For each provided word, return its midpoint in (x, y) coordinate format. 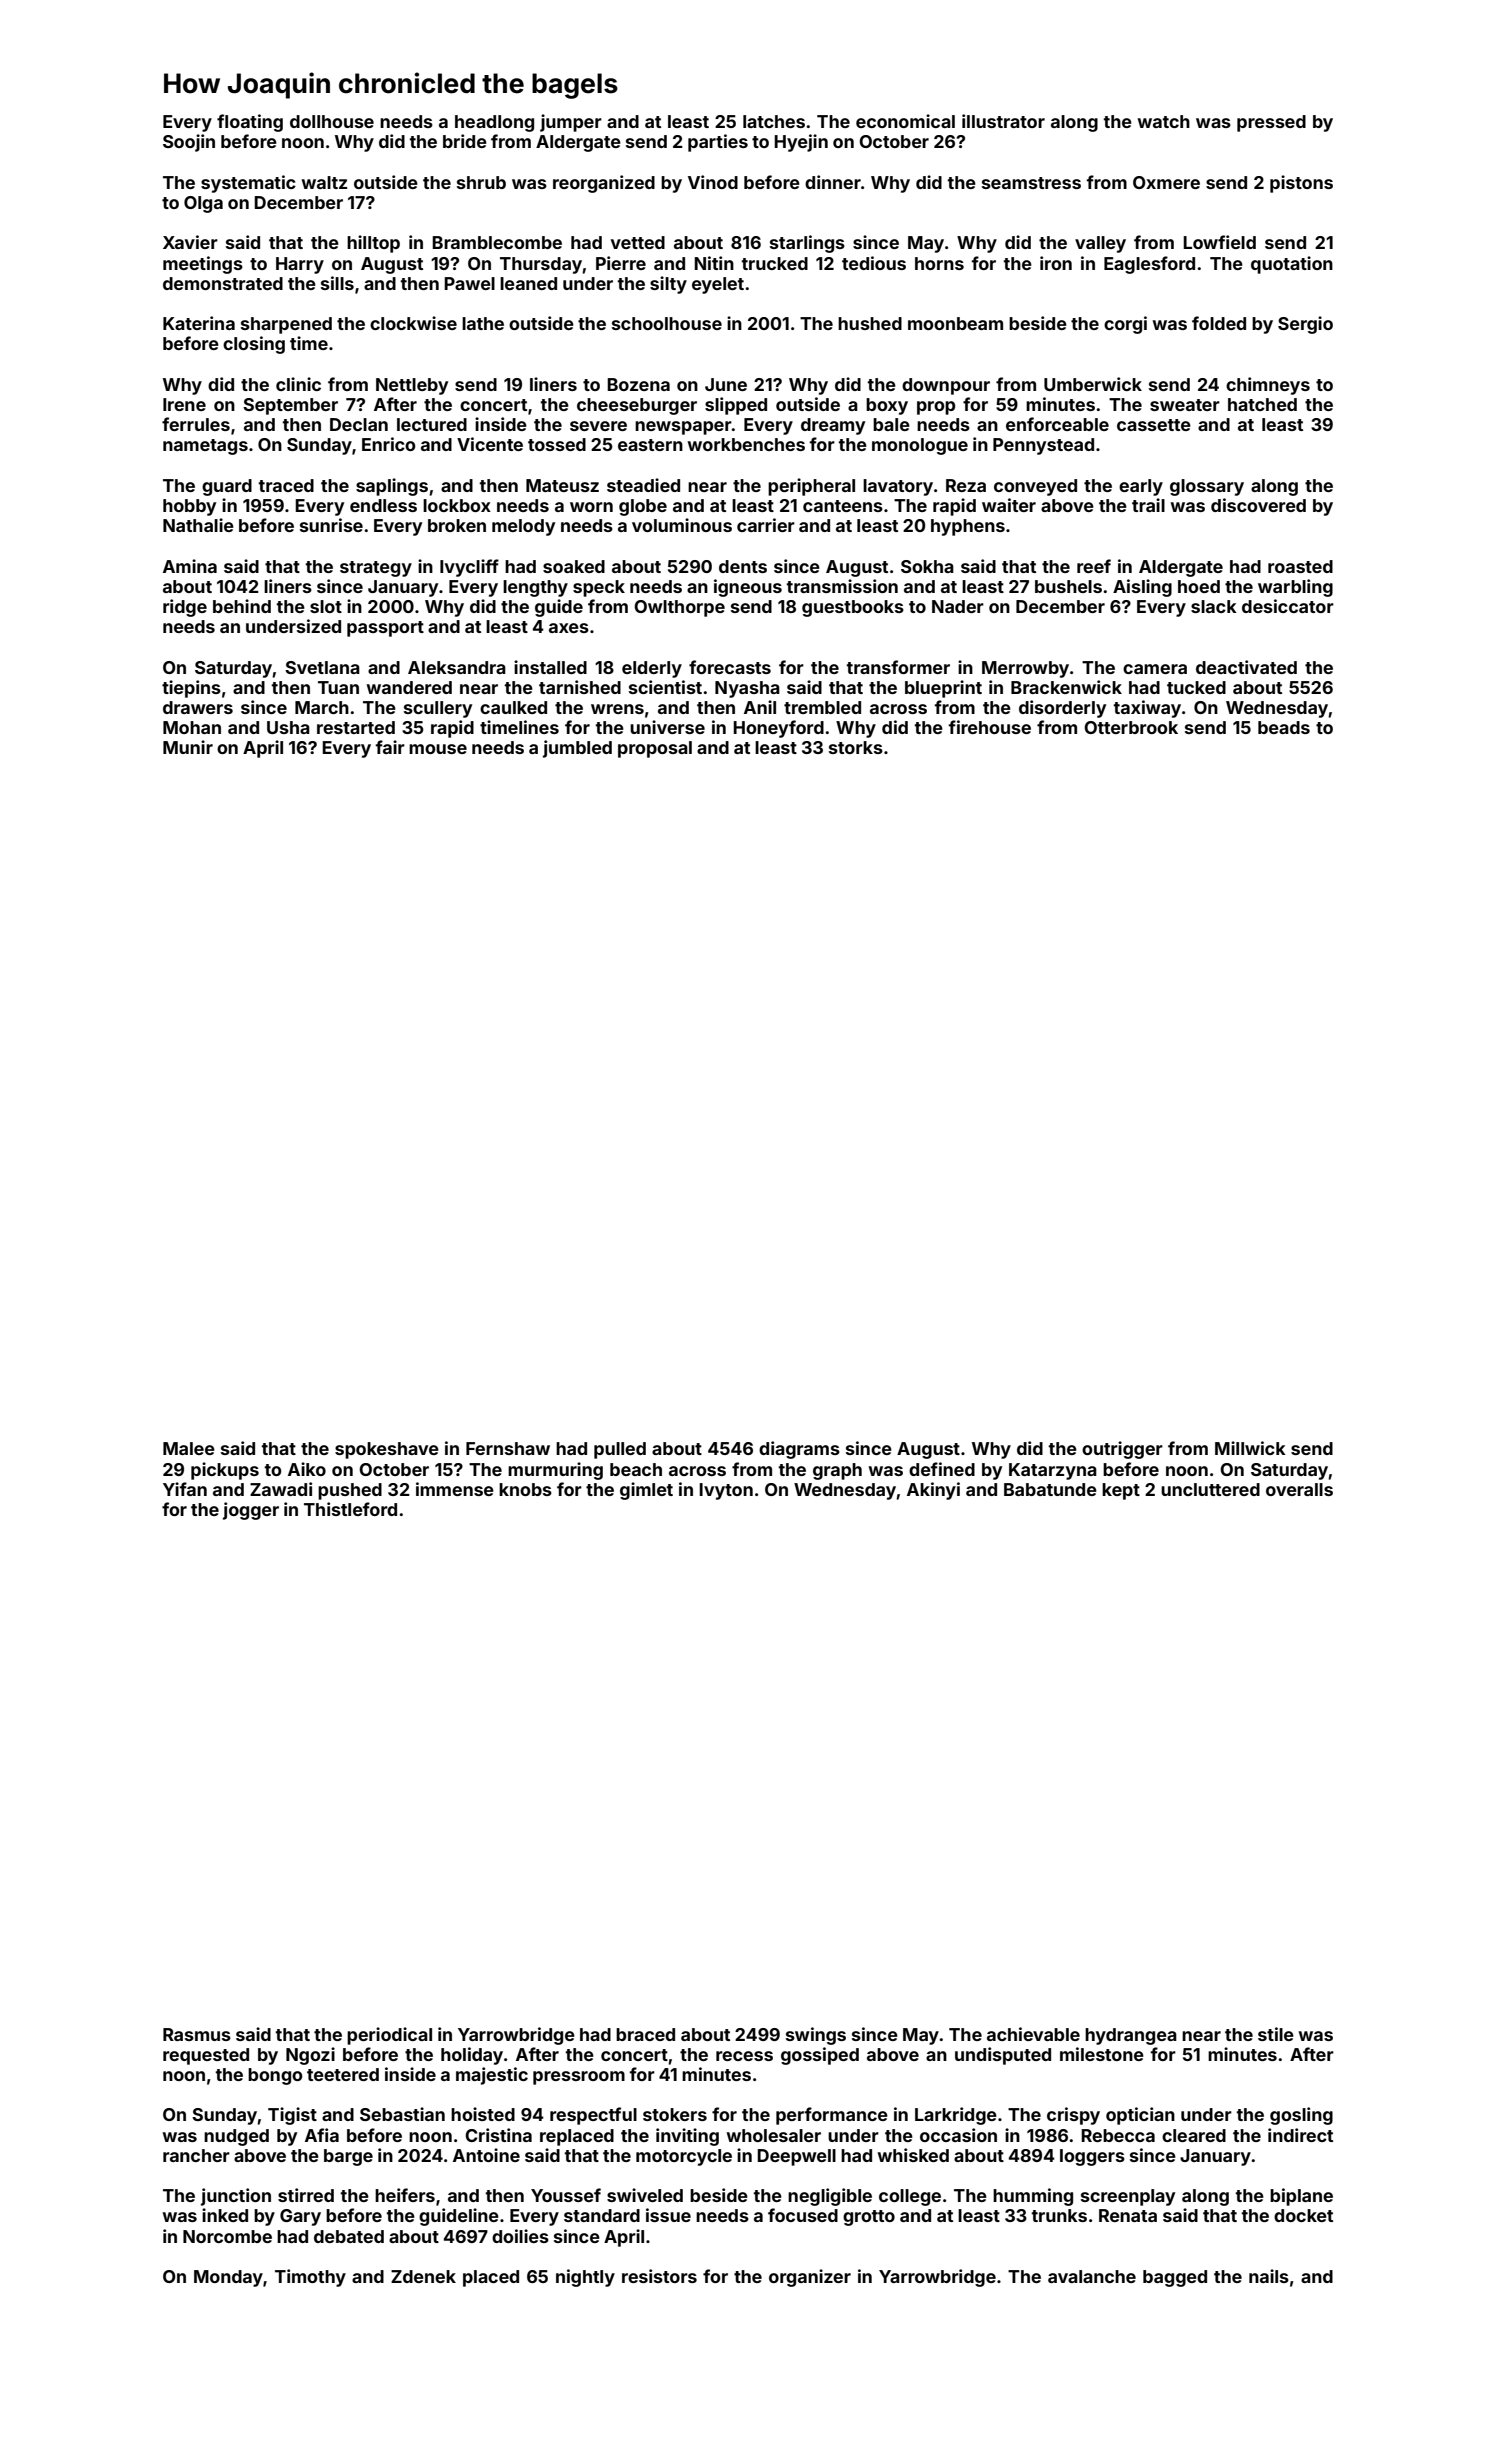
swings (816, 2036)
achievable (1033, 2034)
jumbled (577, 749)
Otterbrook (1131, 727)
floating (250, 123)
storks (856, 747)
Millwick (1250, 1448)
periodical (389, 2036)
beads (1284, 727)
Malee (189, 1448)
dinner (833, 182)
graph (837, 1471)
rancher (196, 2155)
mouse (438, 749)
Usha (288, 727)
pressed (1271, 123)
